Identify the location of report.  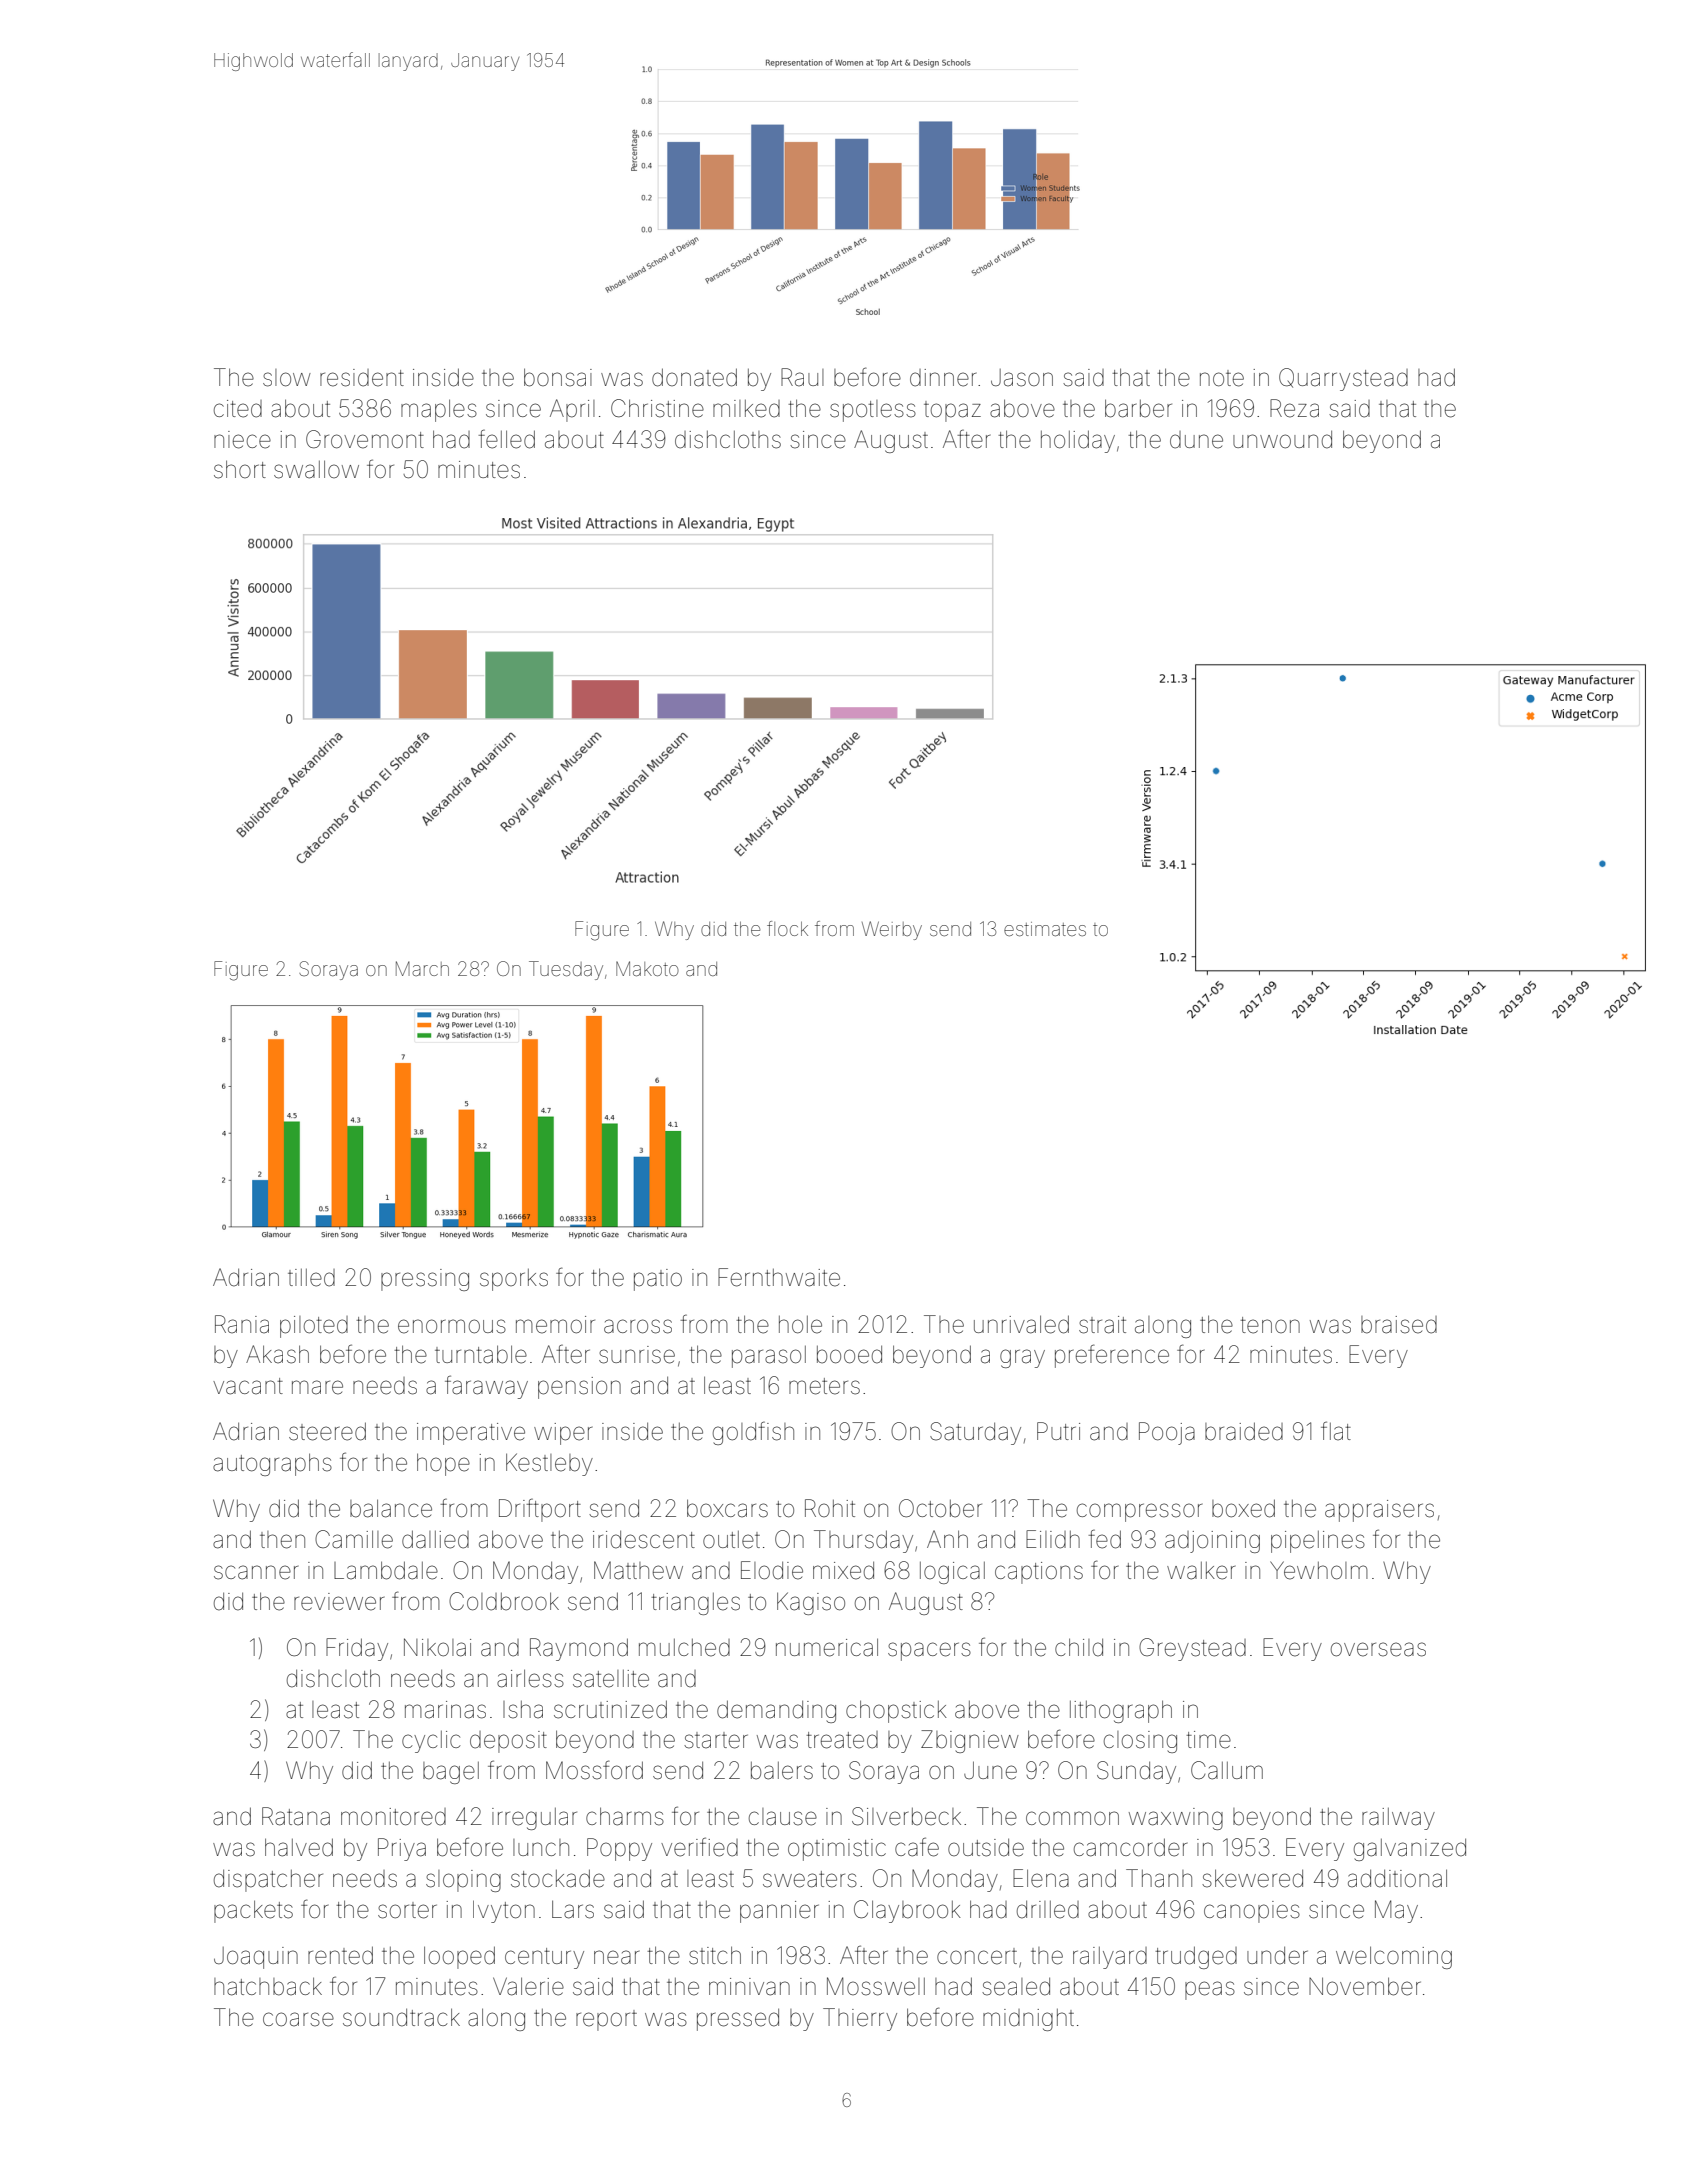
(606, 2020).
